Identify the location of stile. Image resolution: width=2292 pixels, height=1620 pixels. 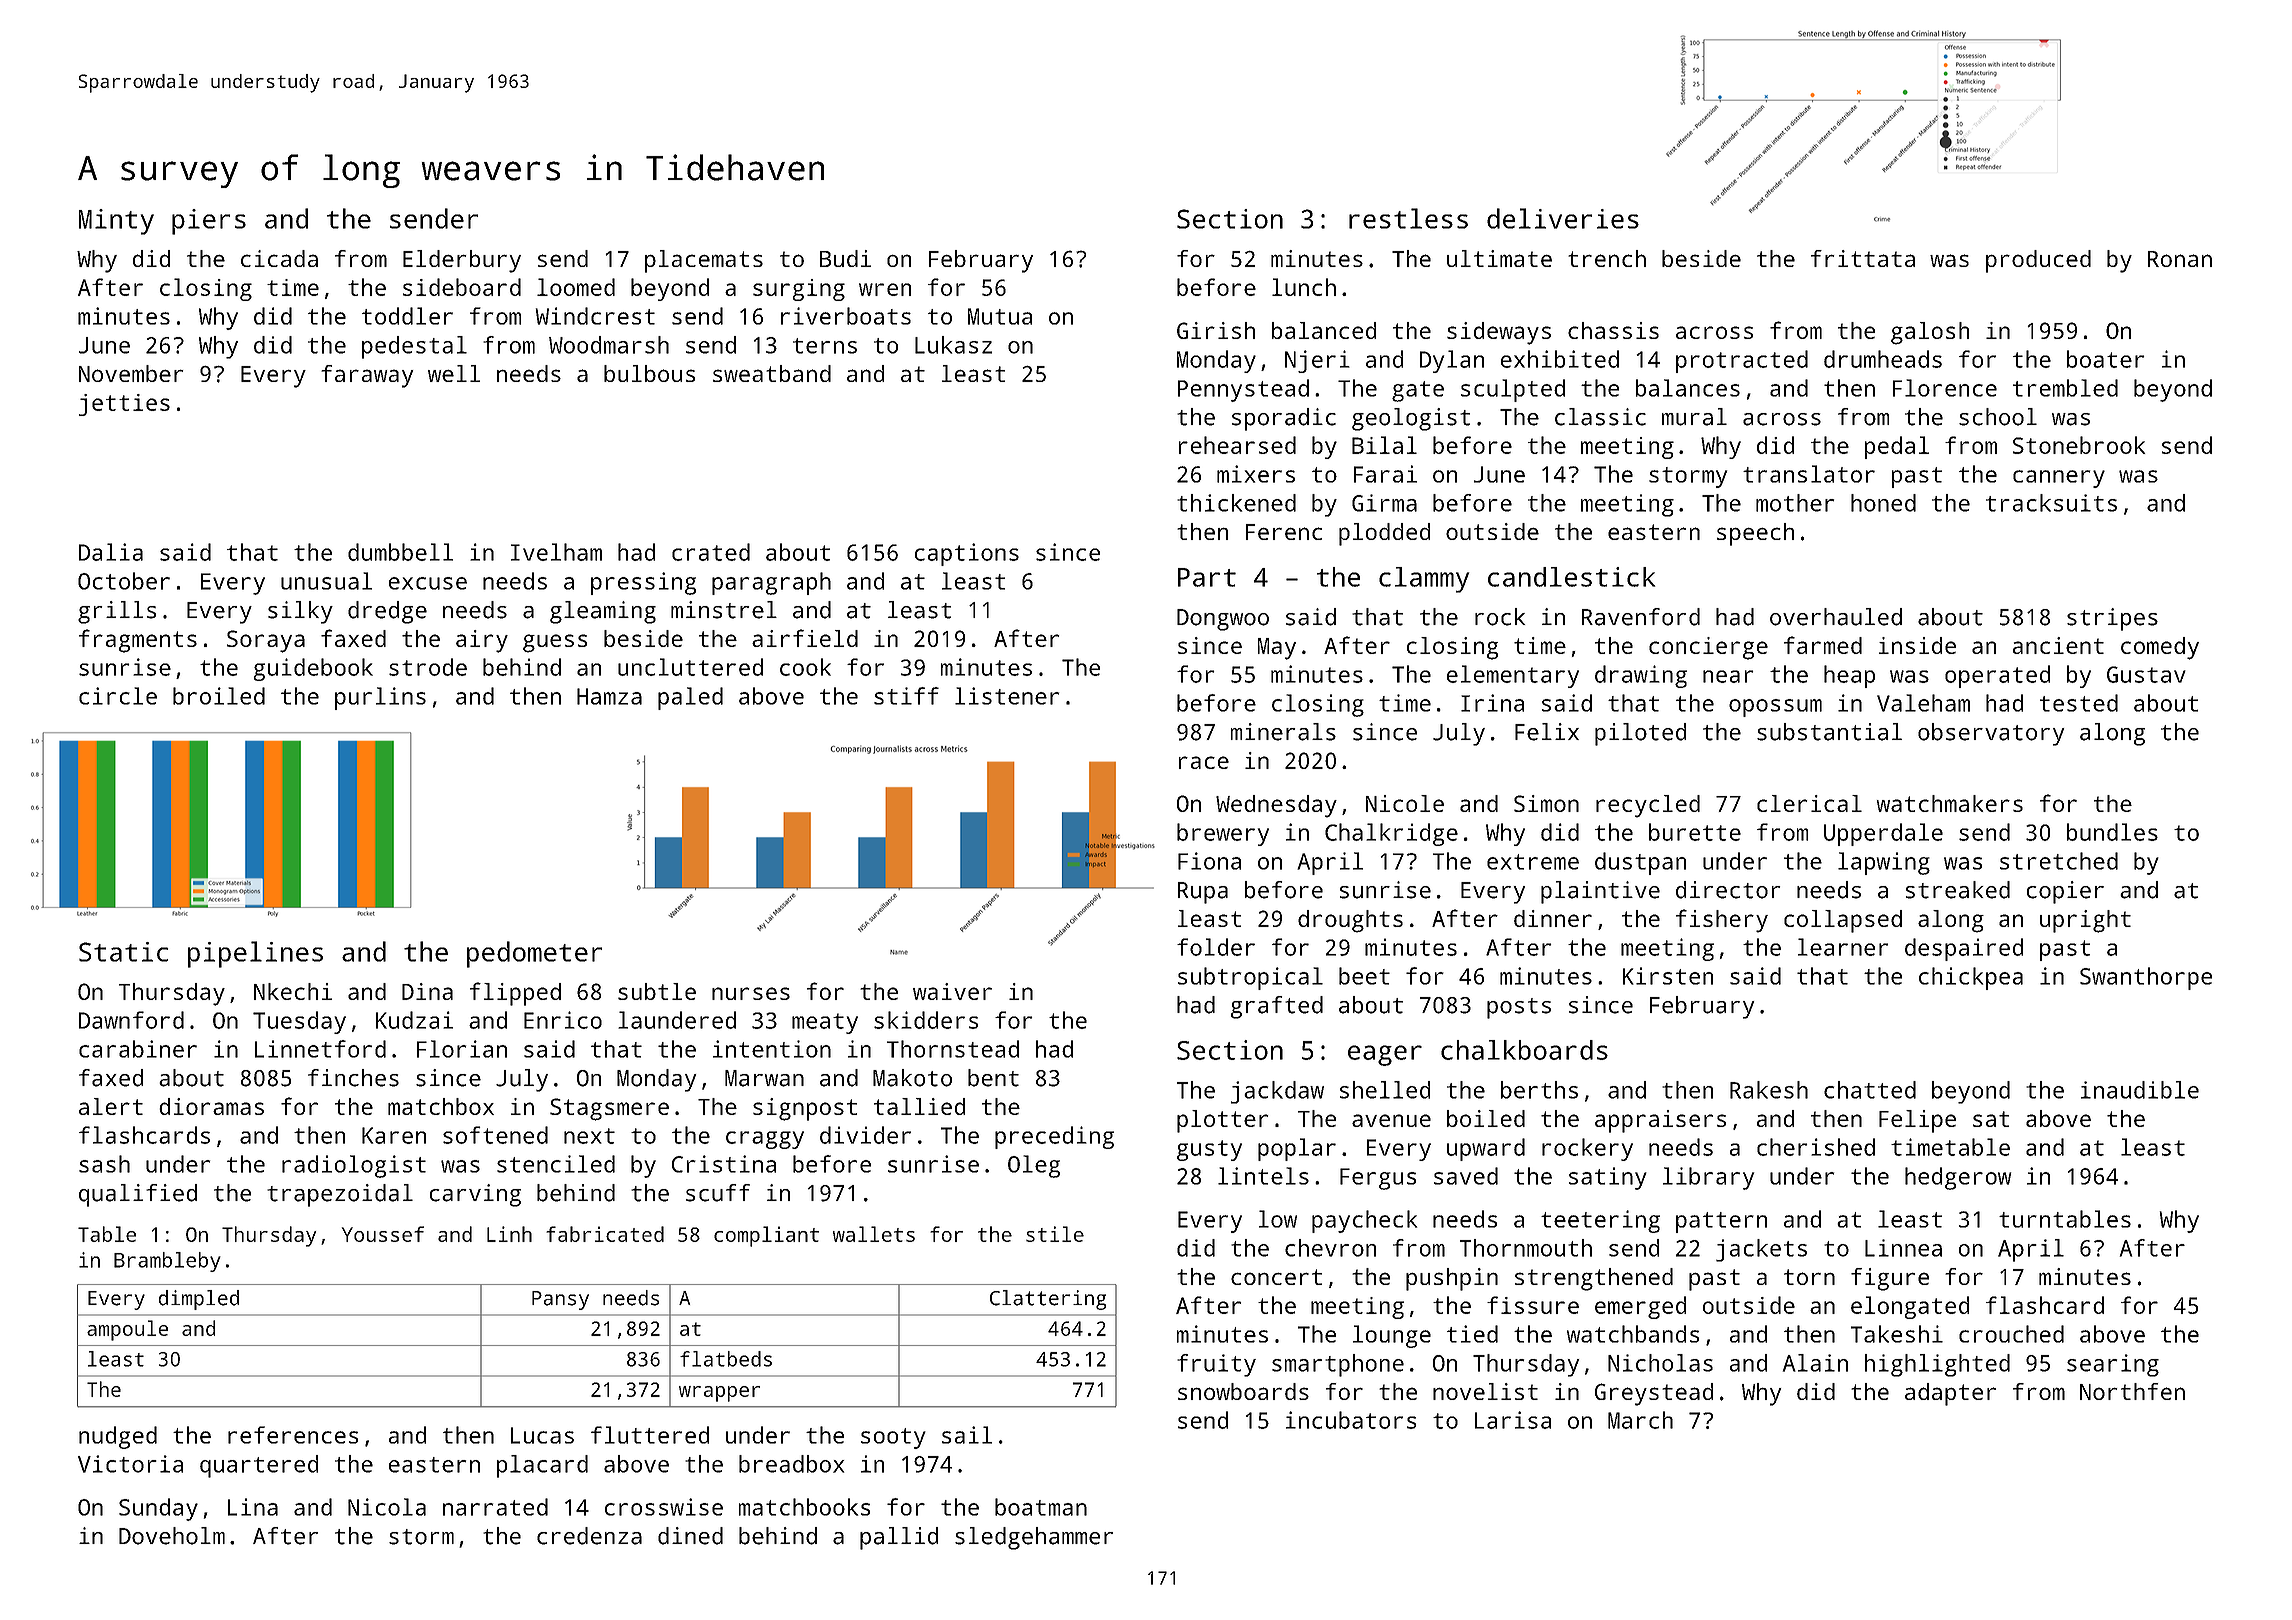
(1055, 1234).
